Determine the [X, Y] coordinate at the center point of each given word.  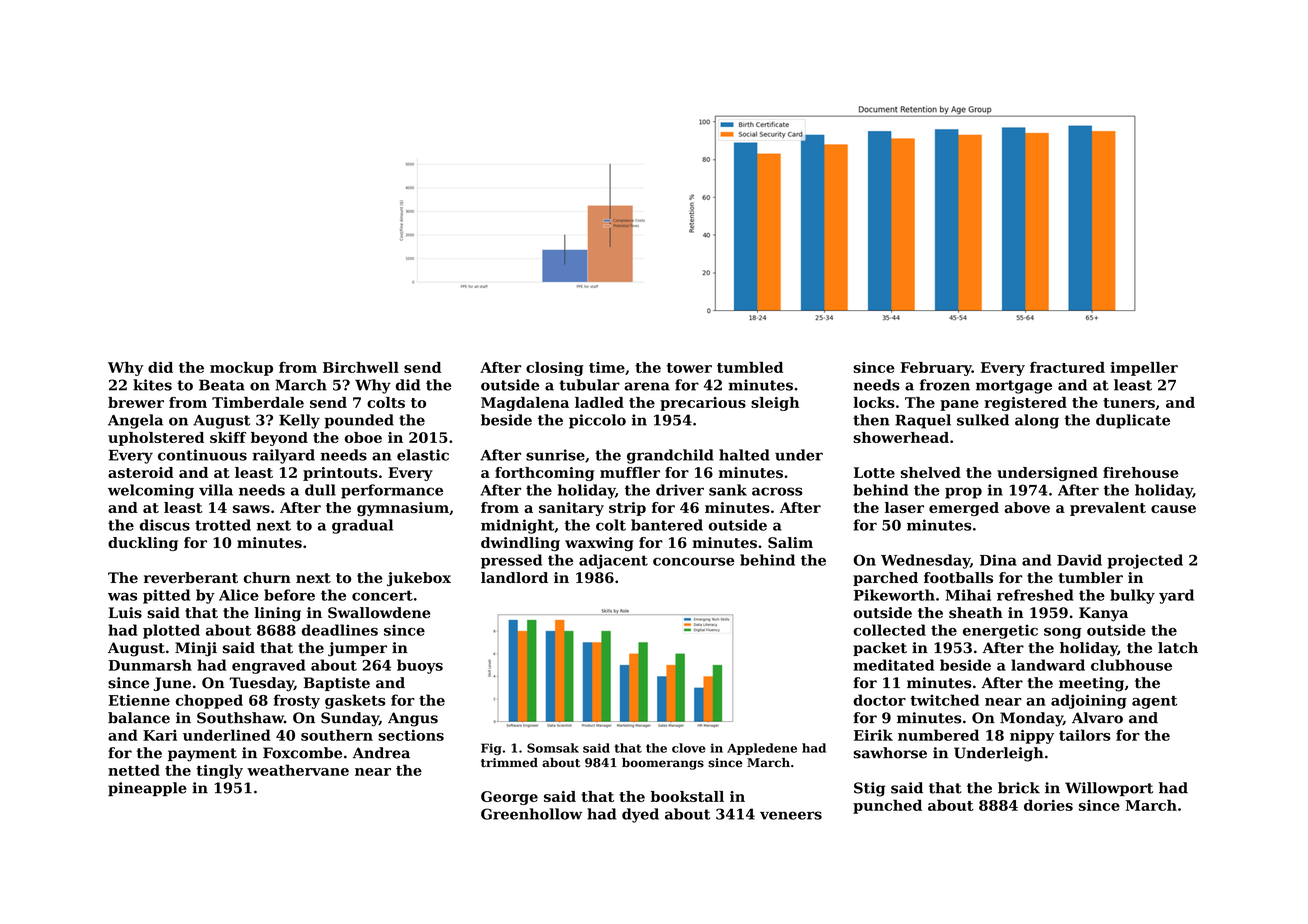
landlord [514, 577]
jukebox [419, 579]
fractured [1067, 367]
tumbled [750, 367]
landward [1048, 665]
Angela [135, 421]
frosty [296, 701]
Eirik [873, 735]
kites [152, 385]
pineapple [147, 789]
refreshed [1035, 595]
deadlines [340, 630]
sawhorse [890, 753]
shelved [931, 472]
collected [889, 630]
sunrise [555, 455]
